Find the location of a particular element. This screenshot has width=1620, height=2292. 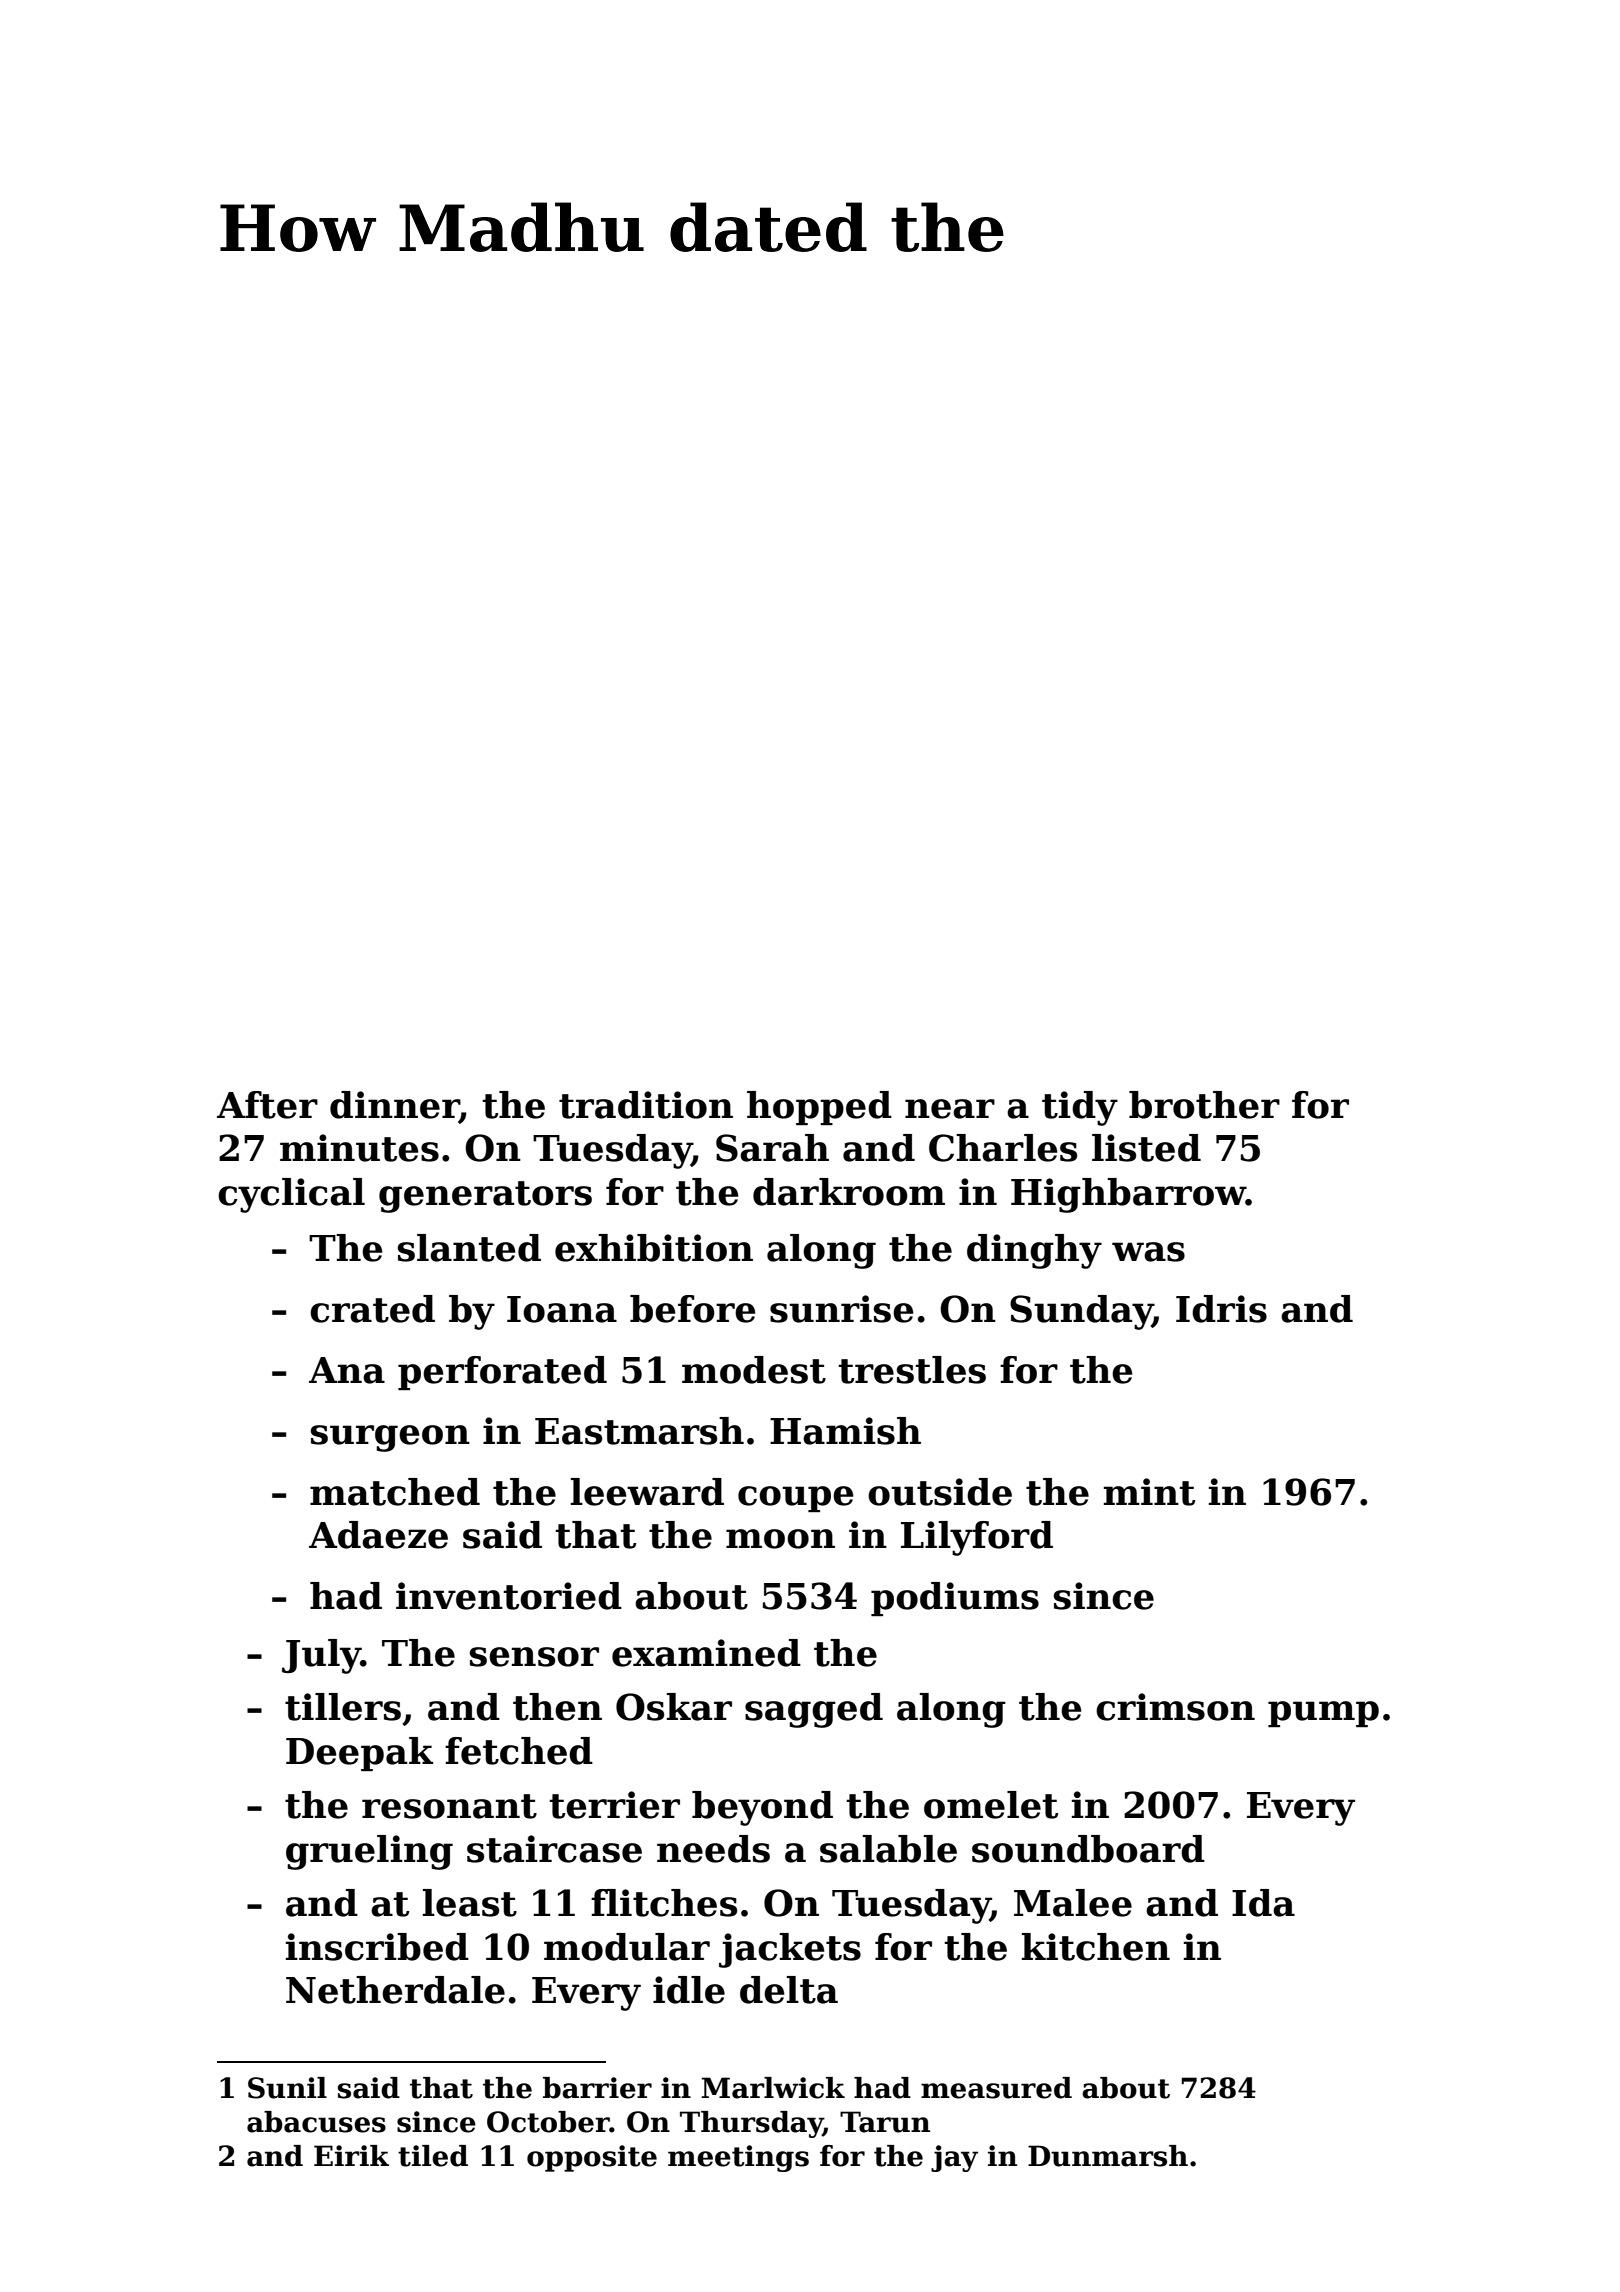

tiled is located at coordinates (433, 2156).
